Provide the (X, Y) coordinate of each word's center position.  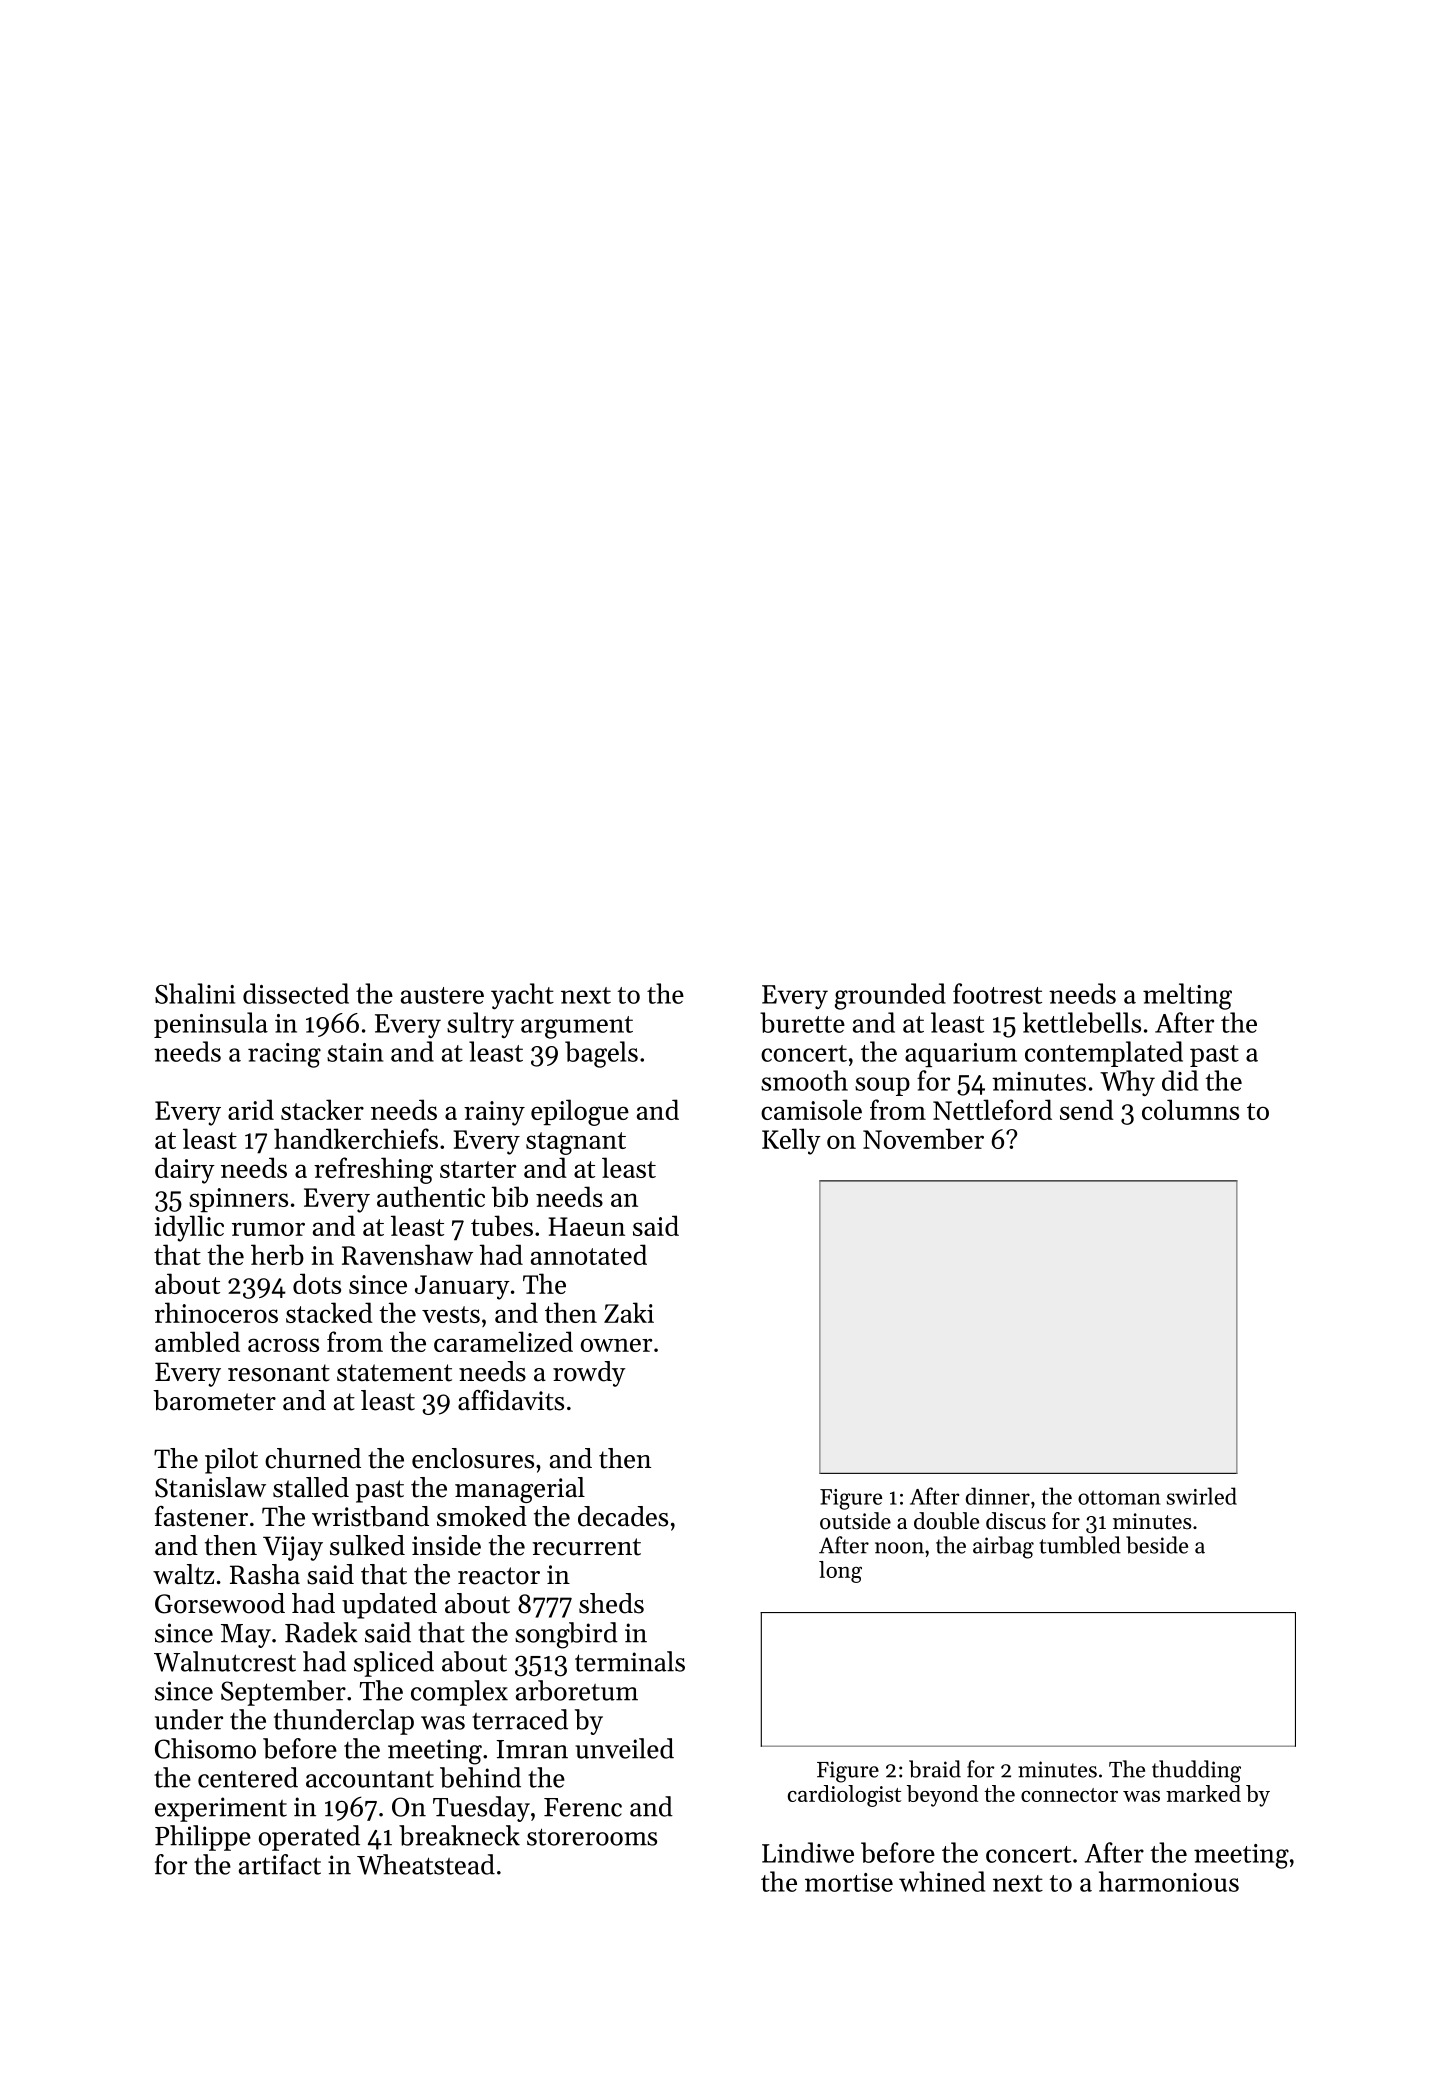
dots (317, 1283)
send (1087, 1109)
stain (355, 1052)
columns (1190, 1109)
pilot (231, 1461)
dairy (185, 1170)
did (1180, 1080)
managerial (520, 1490)
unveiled (624, 1748)
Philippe (203, 1838)
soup (882, 1086)
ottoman (1119, 1497)
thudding (1196, 1771)
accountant (370, 1779)
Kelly (791, 1141)
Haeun (586, 1226)
